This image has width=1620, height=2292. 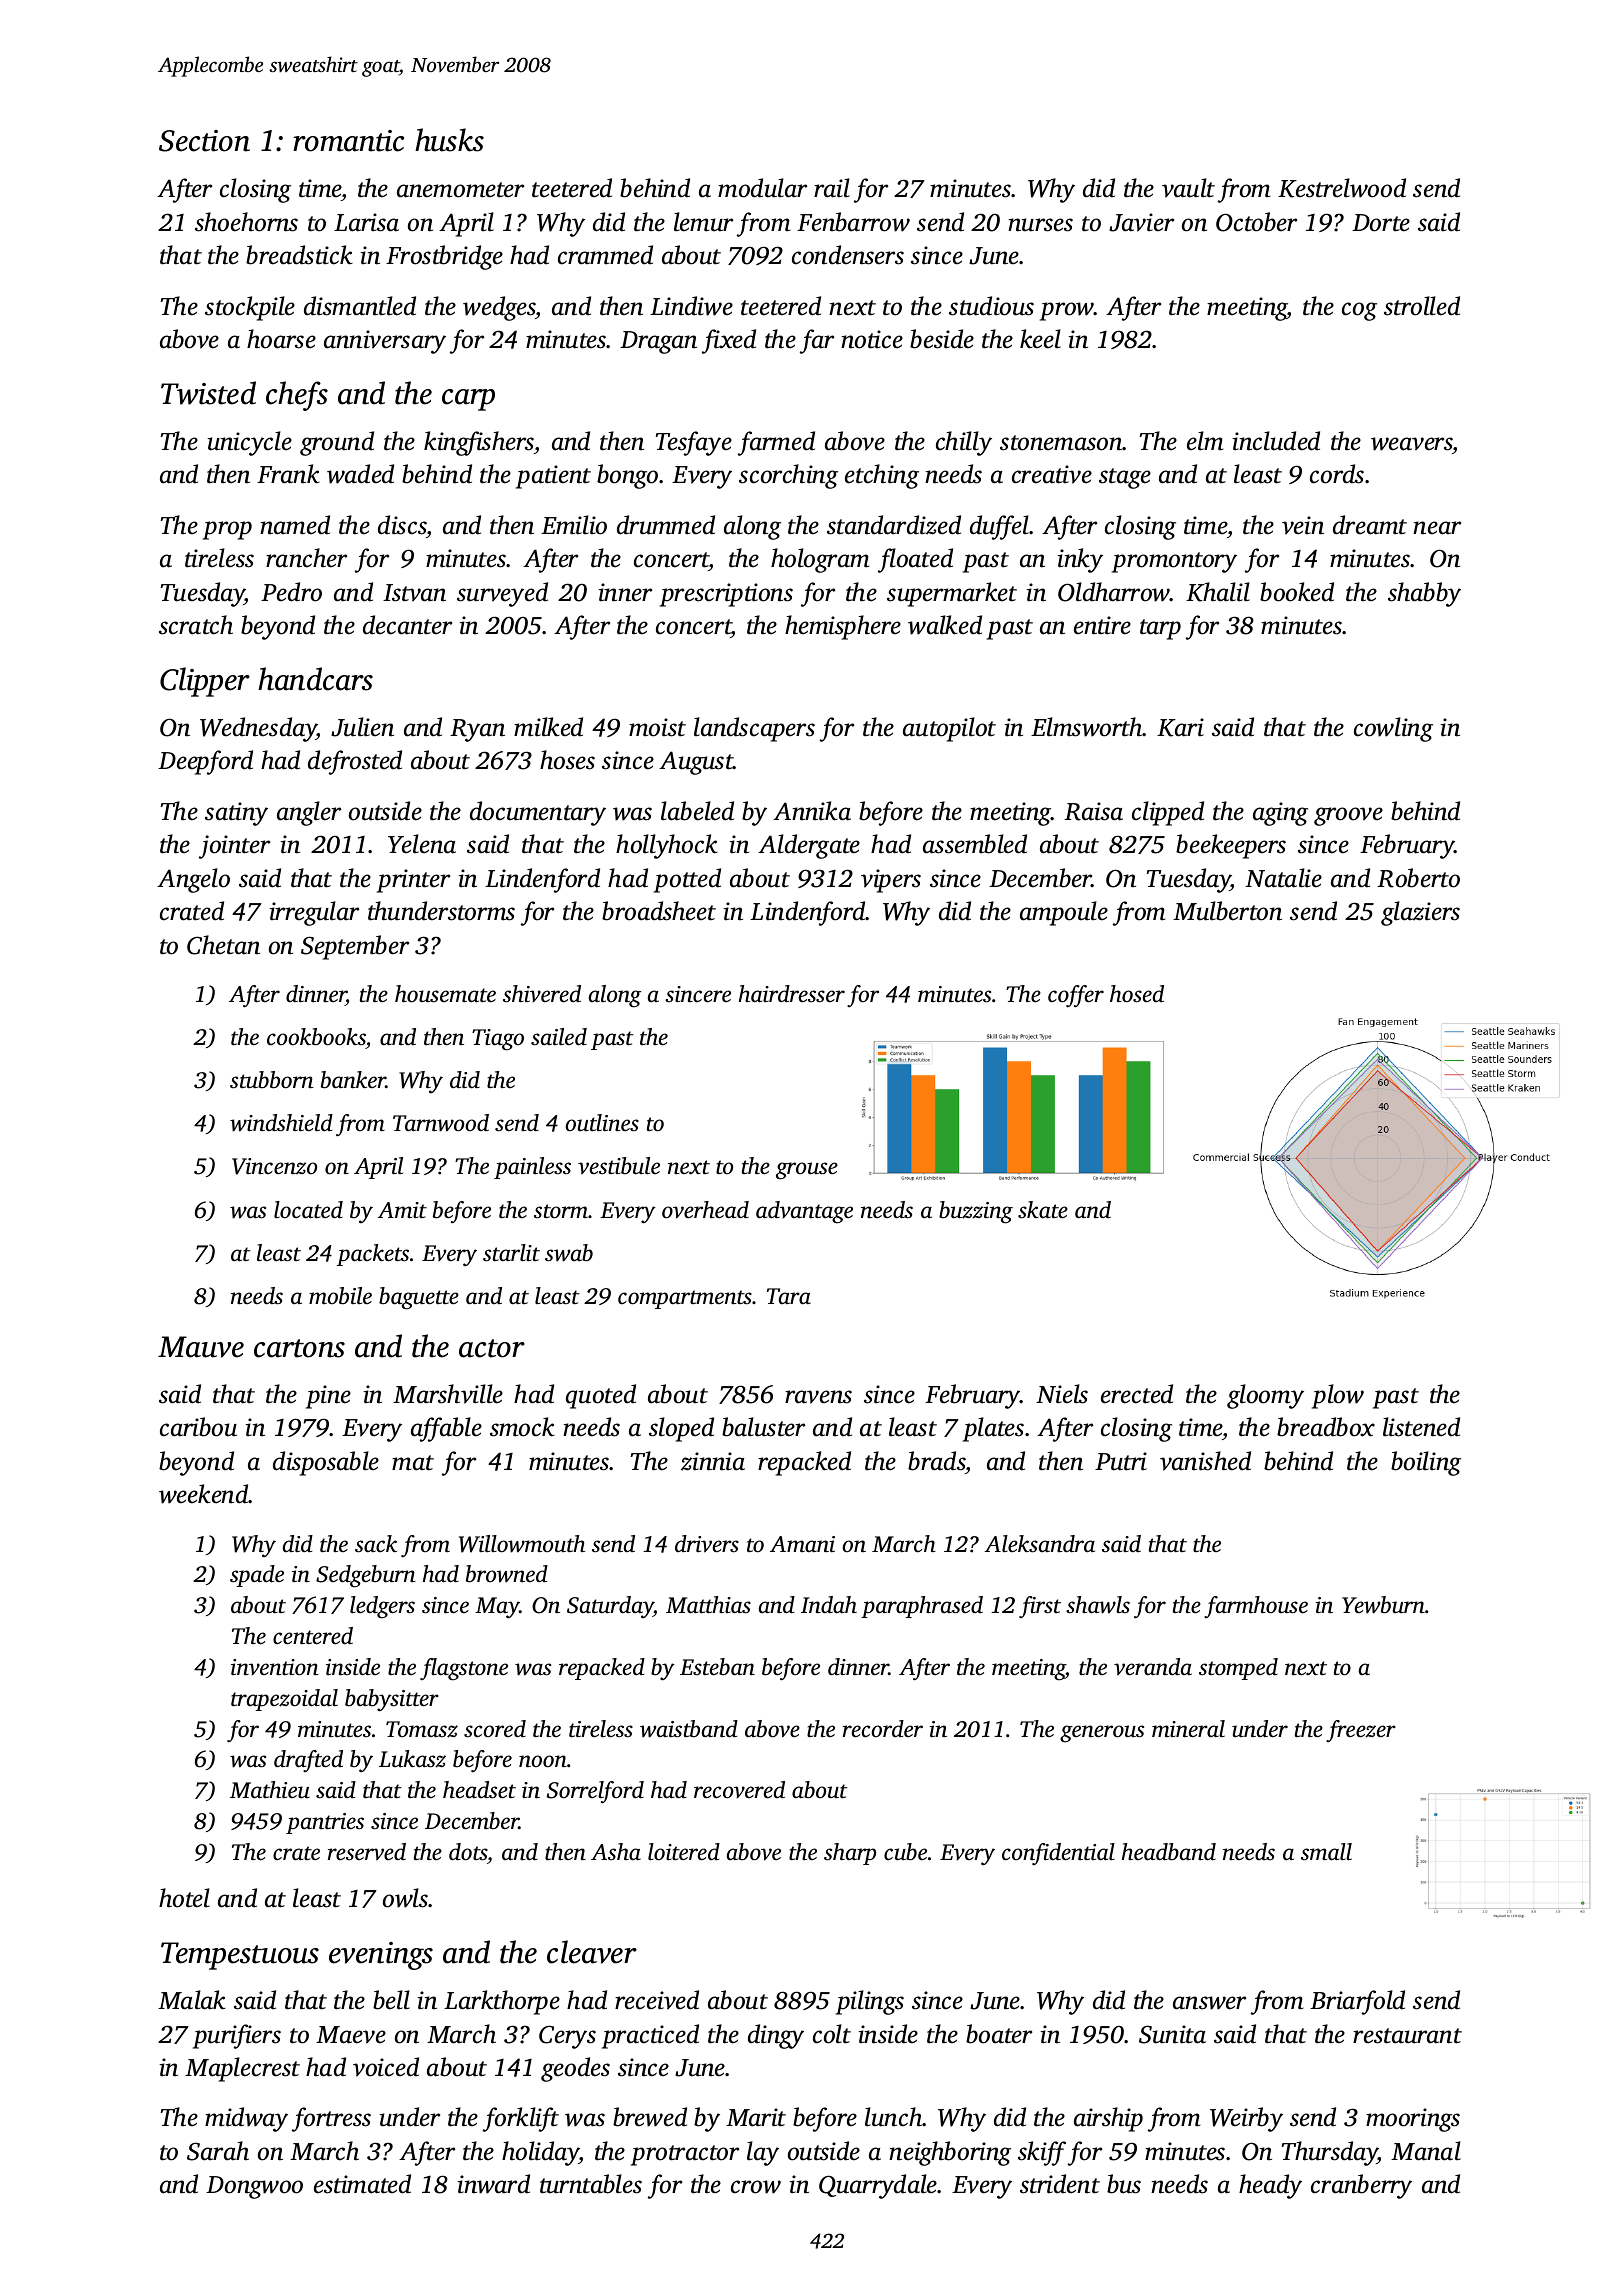 I want to click on ravens, so click(x=818, y=1397).
